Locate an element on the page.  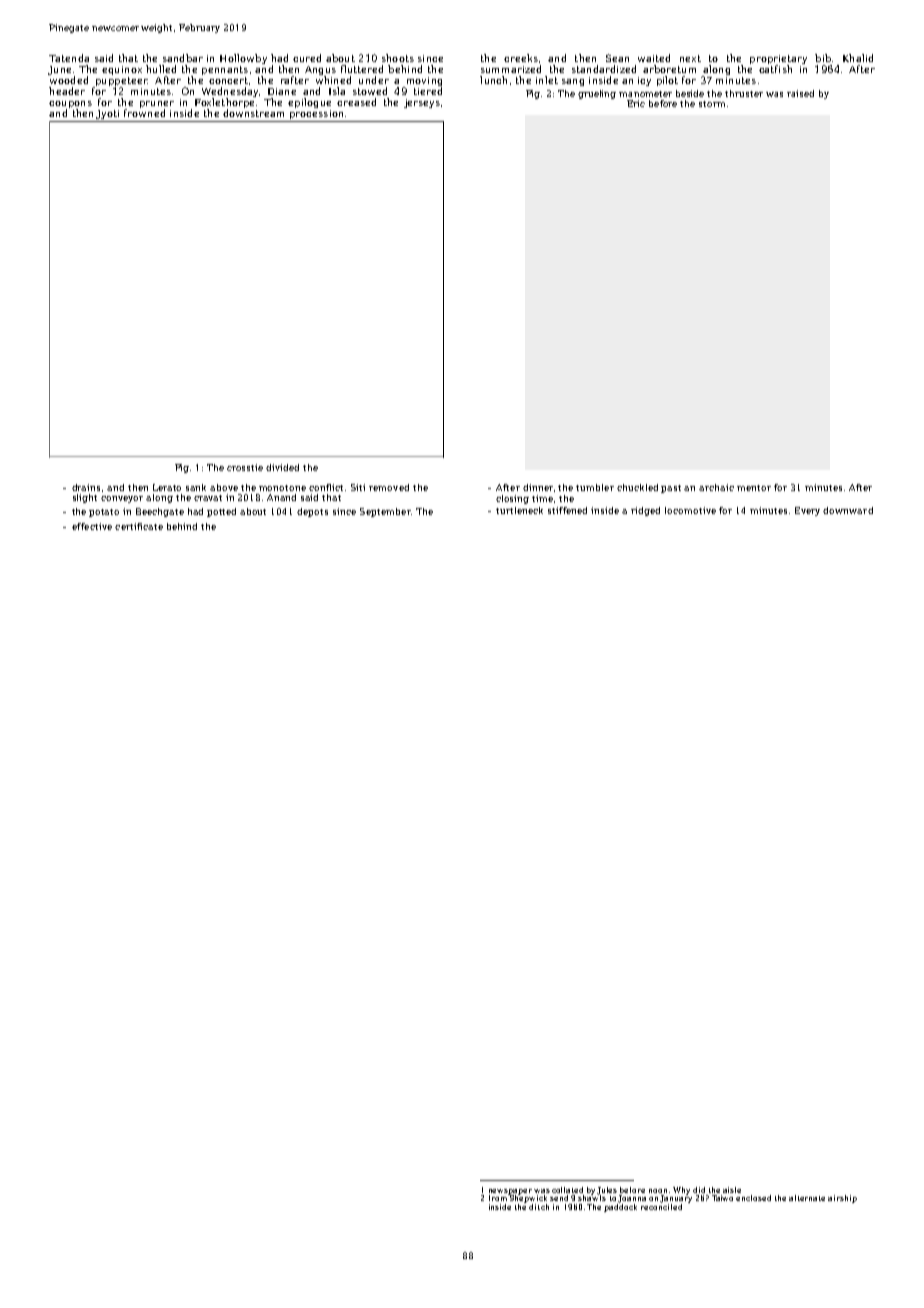
newspaper is located at coordinates (510, 1192).
